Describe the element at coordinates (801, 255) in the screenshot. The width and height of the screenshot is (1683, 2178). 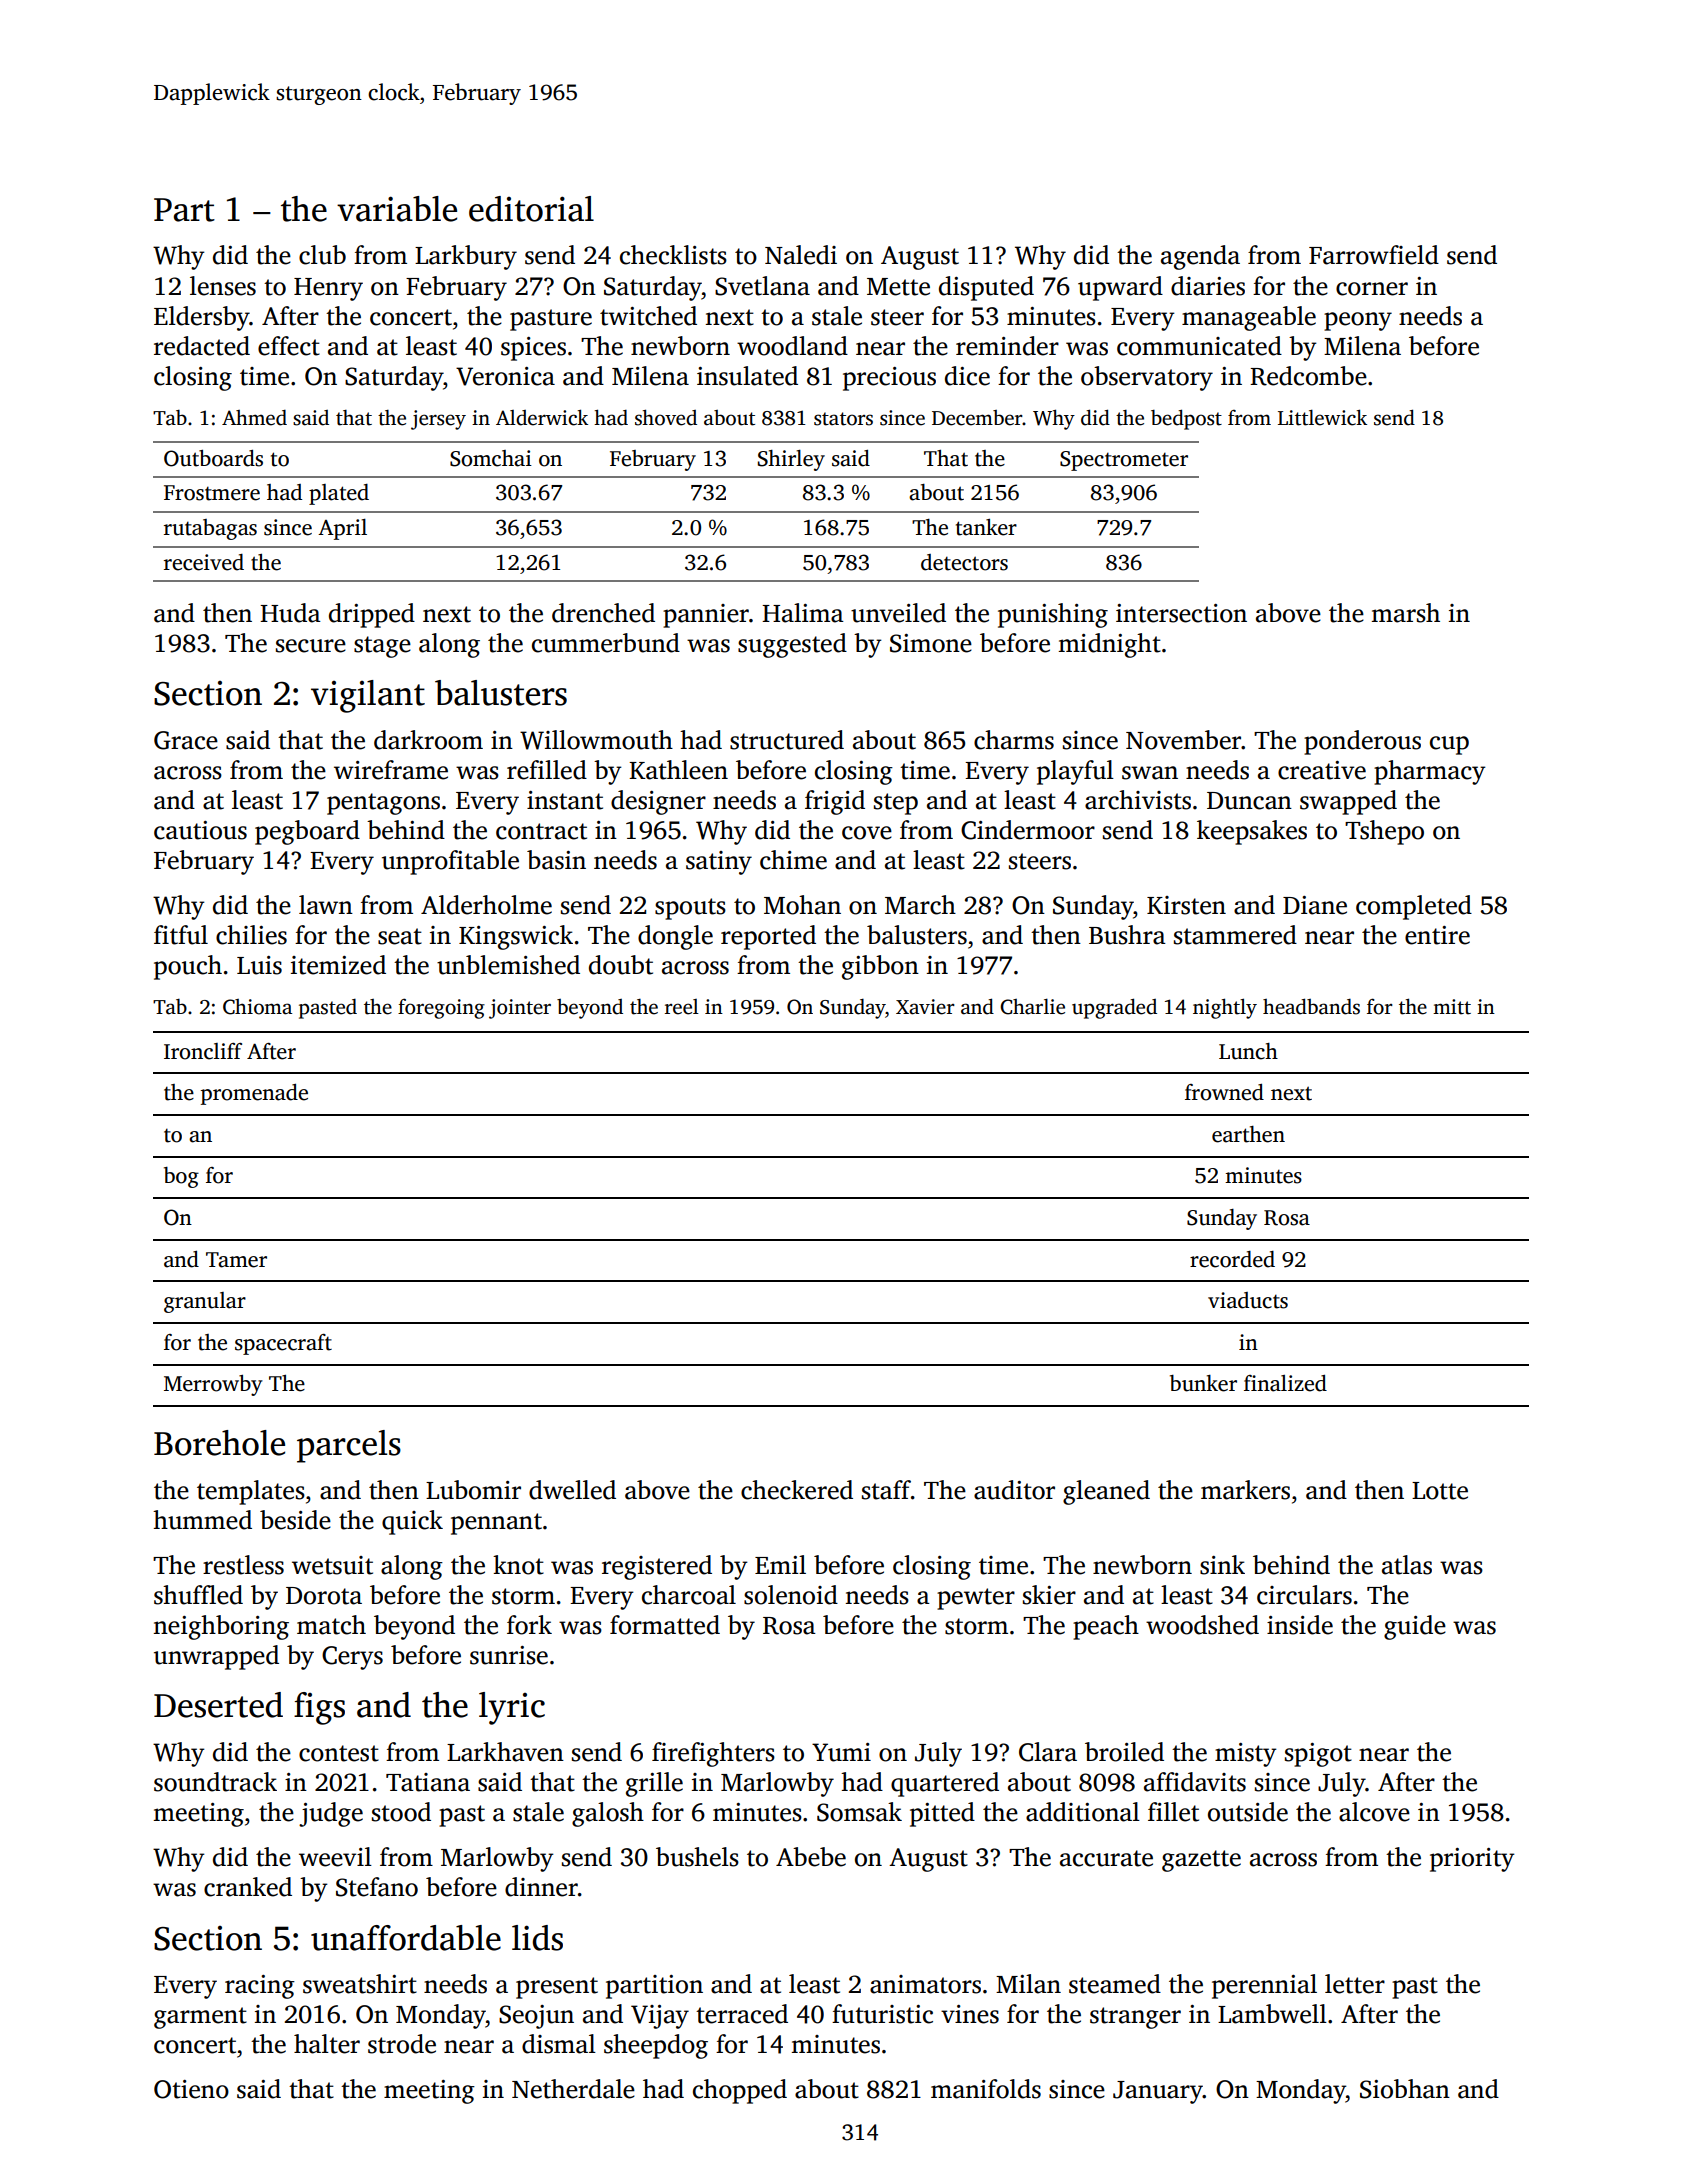
I see `Naledi` at that location.
